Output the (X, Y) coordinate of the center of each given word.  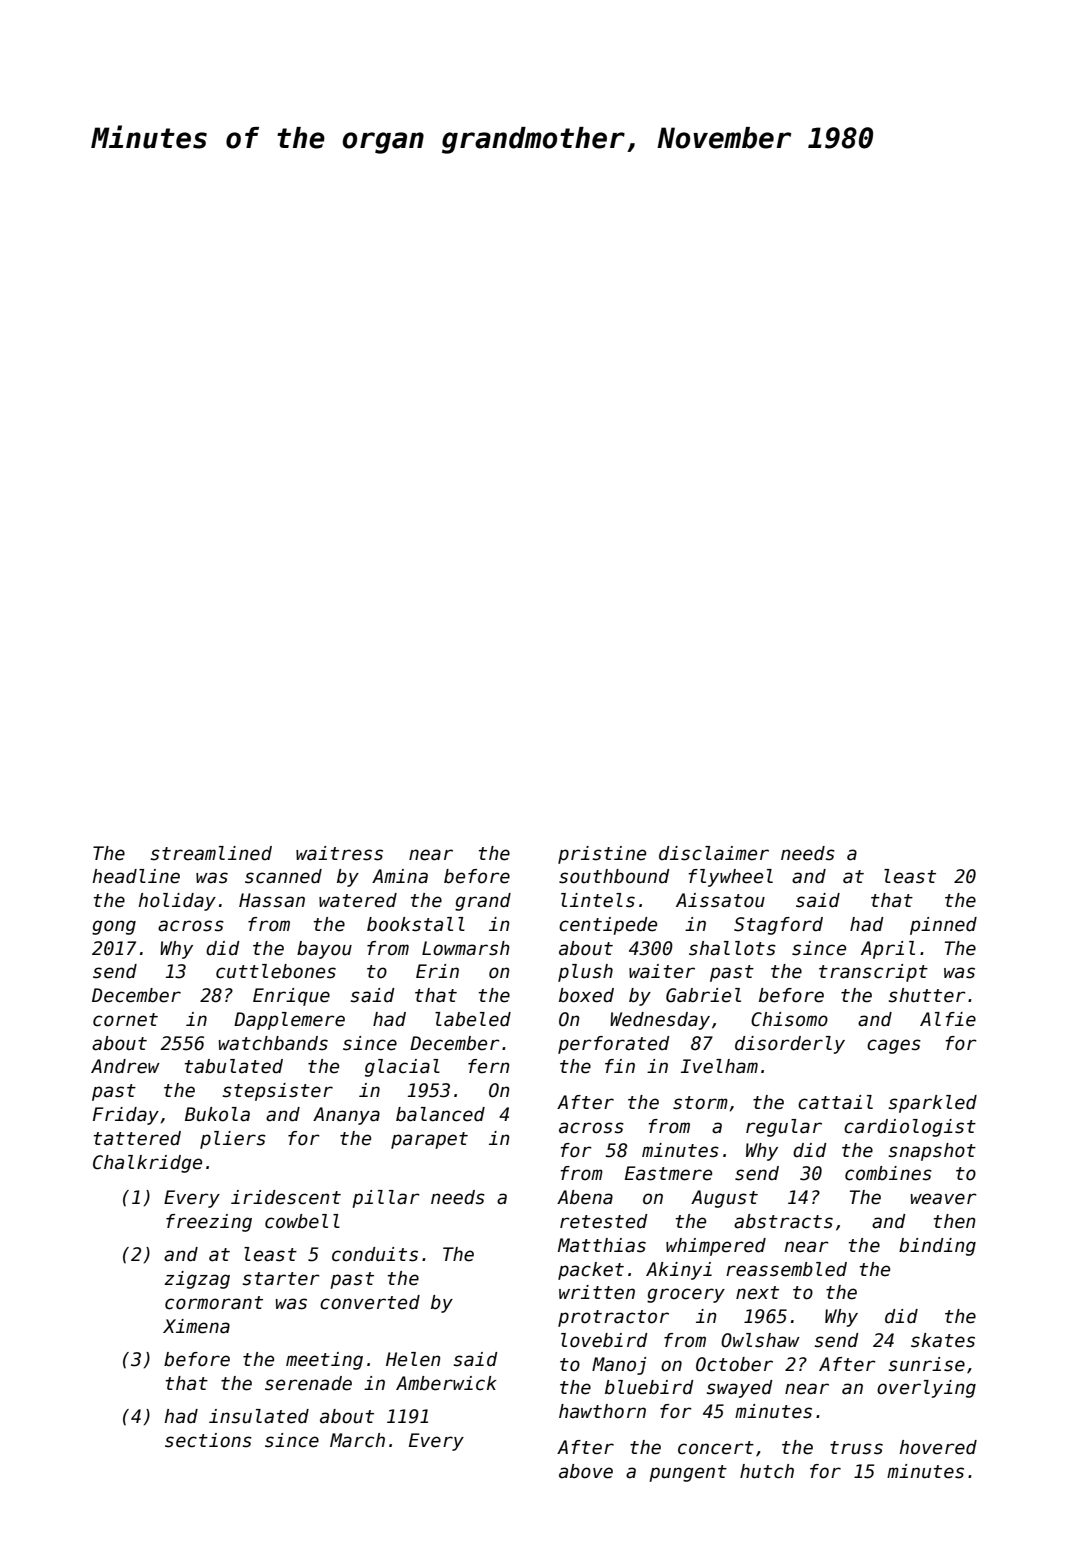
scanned (283, 876)
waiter (662, 971)
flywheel (731, 878)
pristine (602, 855)
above (586, 1471)
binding (937, 1247)
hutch (767, 1471)
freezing (209, 1223)
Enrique (291, 997)
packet (591, 1271)
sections (208, 1440)
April (888, 950)
